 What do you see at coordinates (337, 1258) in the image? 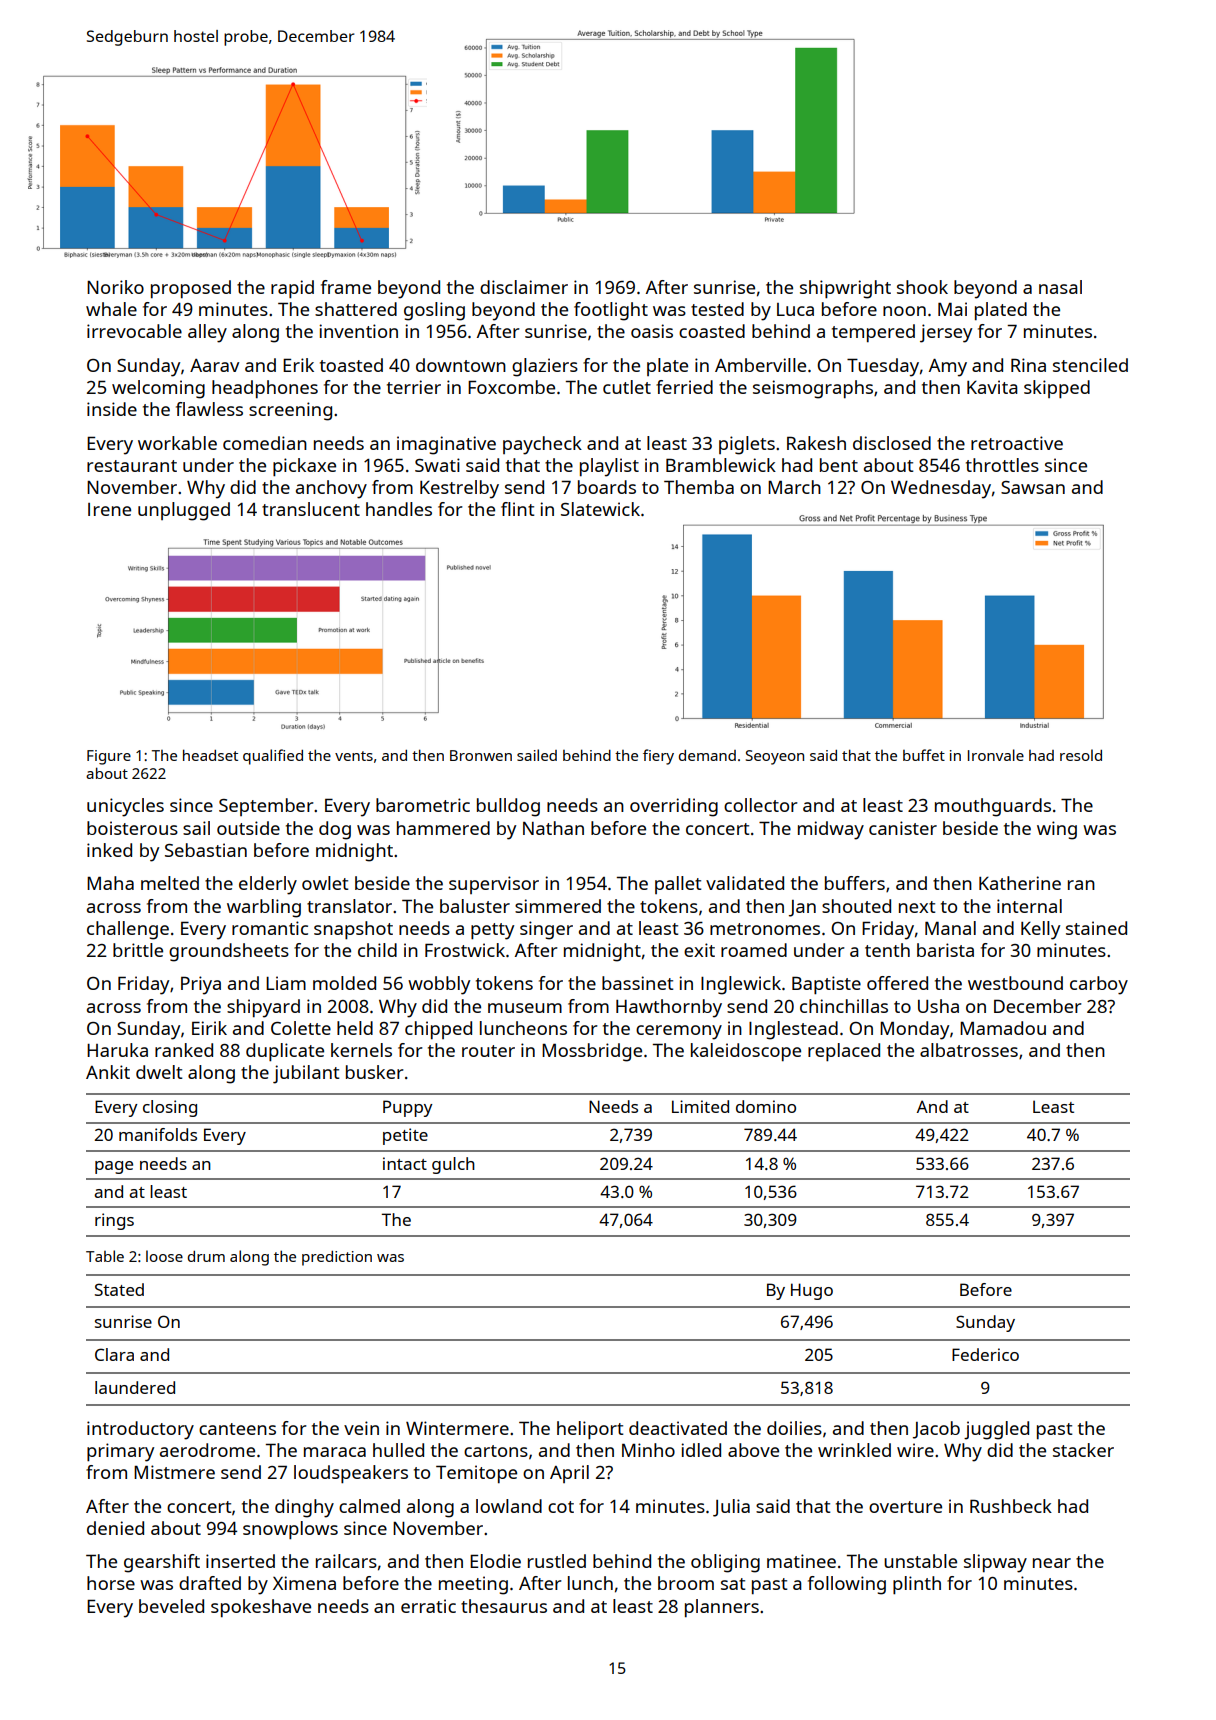
I see `prediction` at bounding box center [337, 1258].
